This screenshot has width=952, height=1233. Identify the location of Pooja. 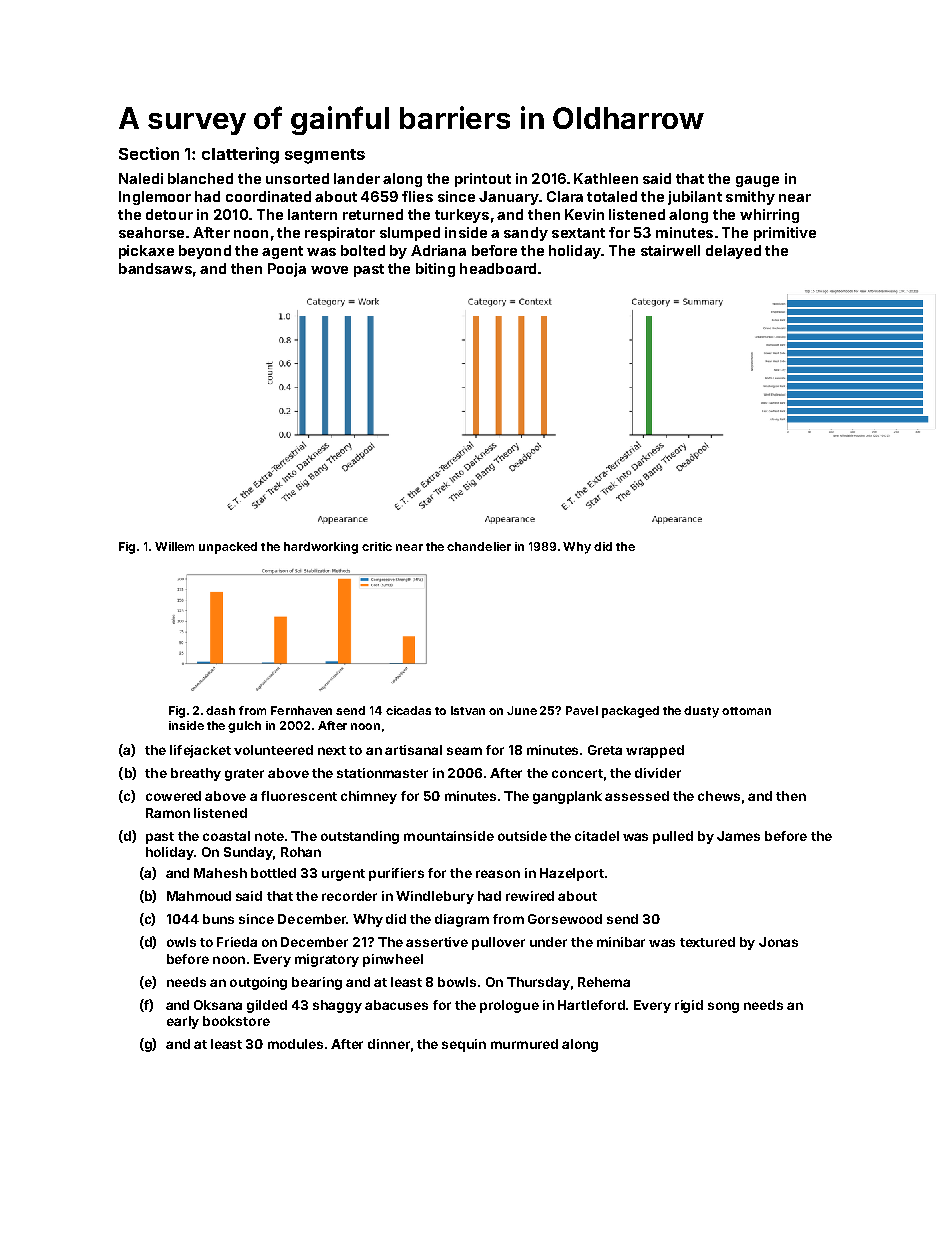
(287, 270).
